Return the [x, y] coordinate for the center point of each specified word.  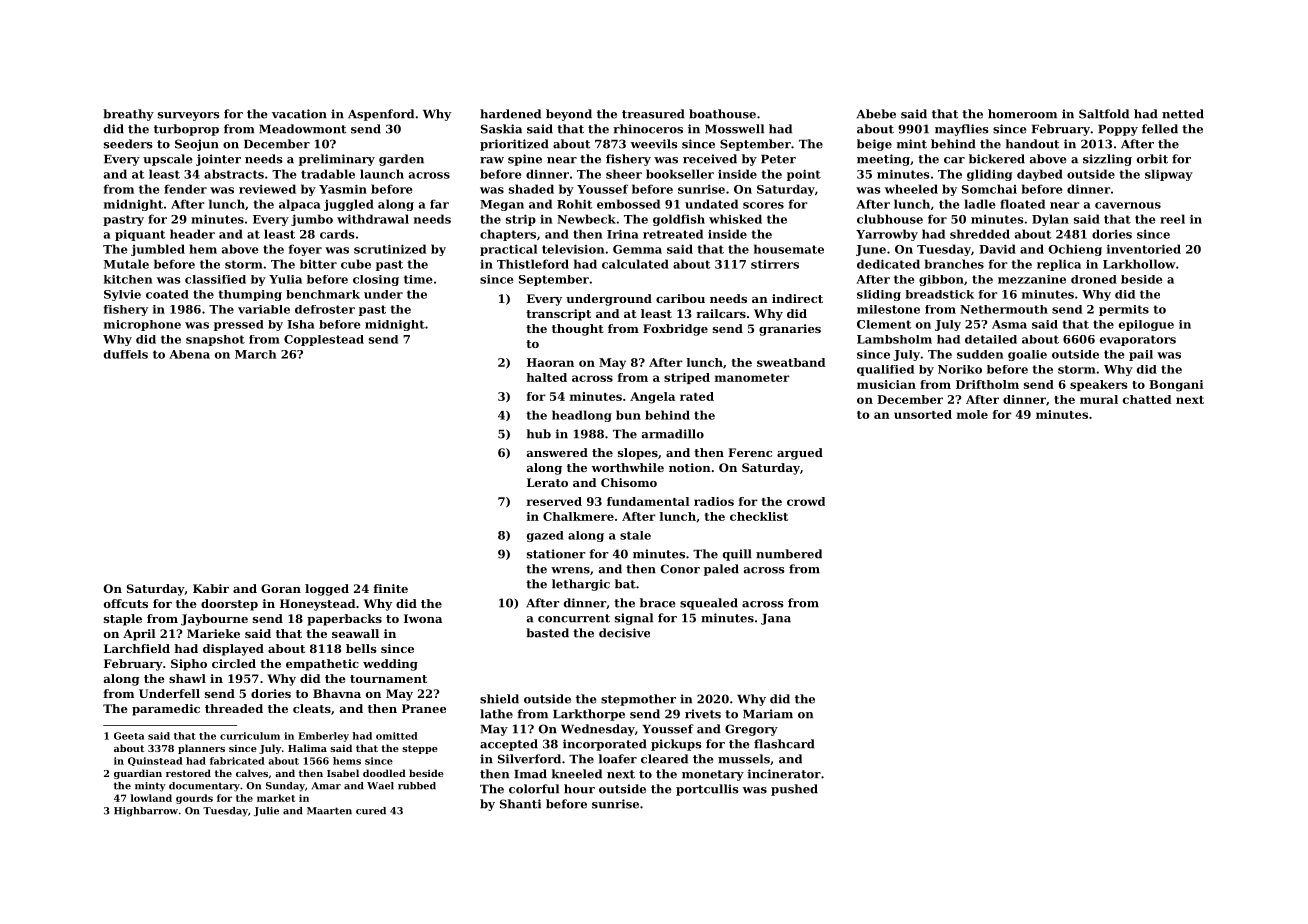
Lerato [547, 482]
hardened [510, 114]
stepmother [638, 700]
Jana [776, 619]
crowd [806, 501]
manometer [752, 378]
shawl [187, 678]
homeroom [1022, 114]
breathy [128, 115]
